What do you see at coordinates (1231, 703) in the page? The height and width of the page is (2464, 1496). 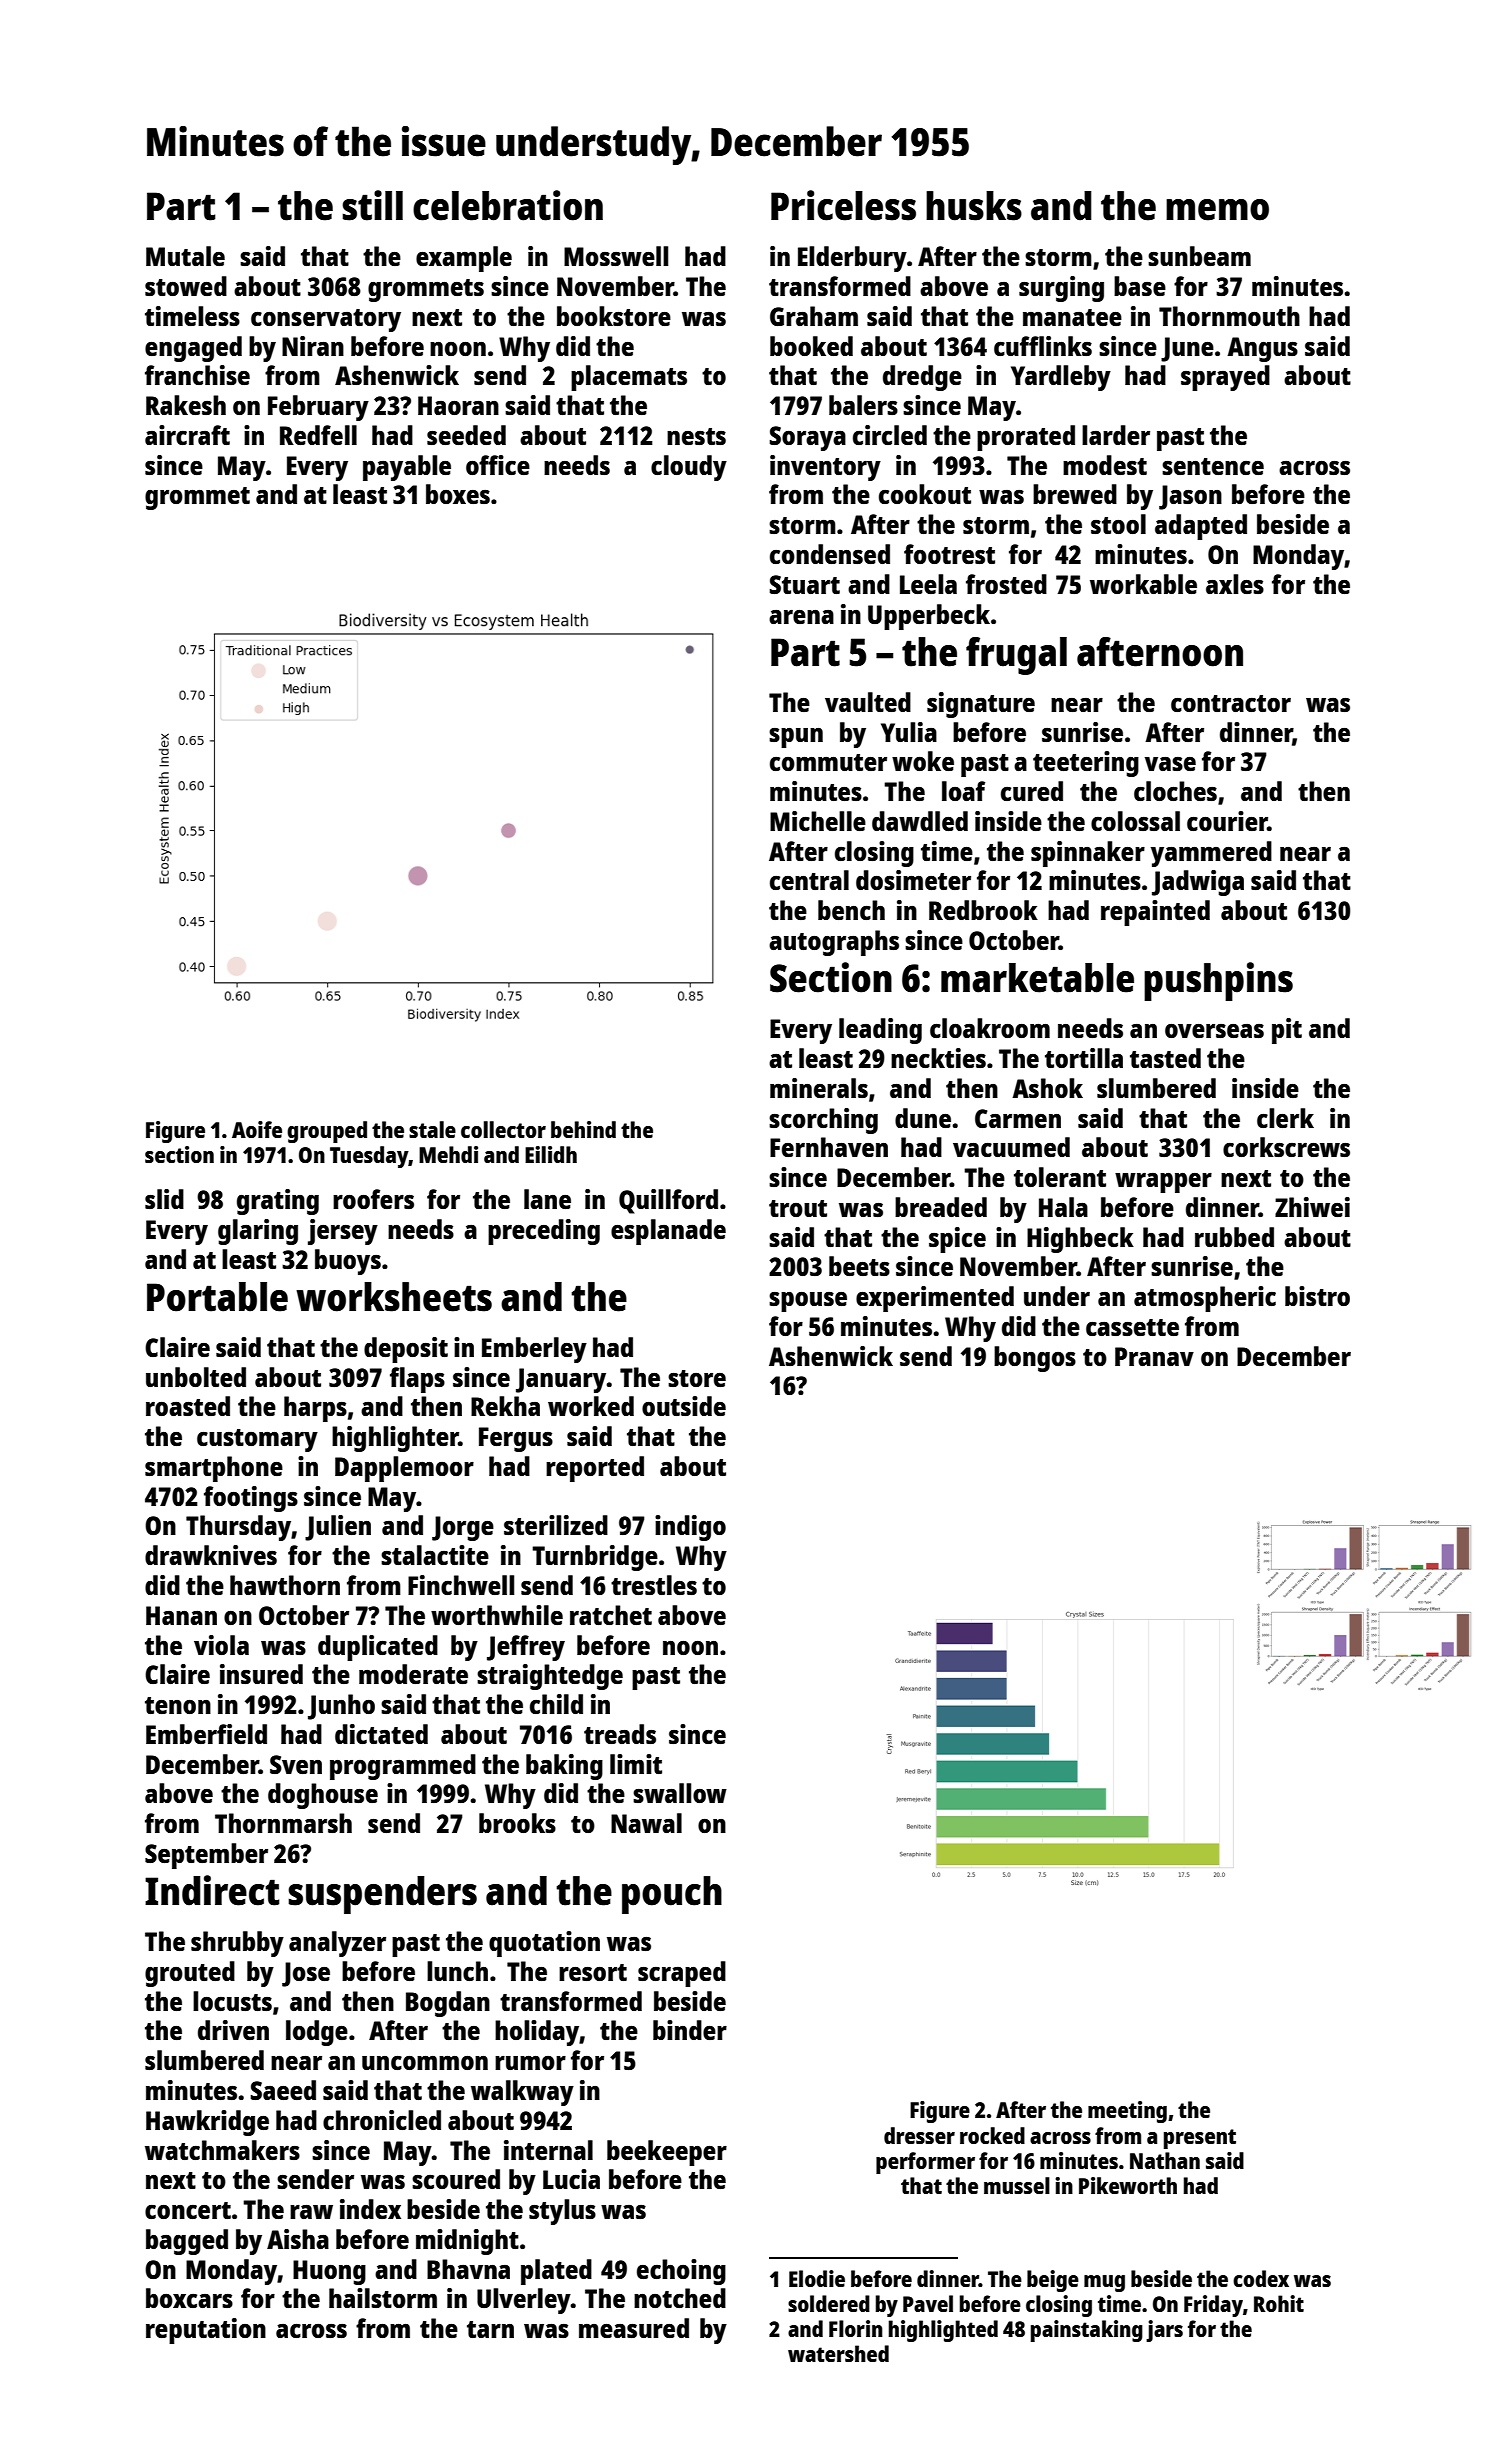 I see `contractor` at bounding box center [1231, 703].
